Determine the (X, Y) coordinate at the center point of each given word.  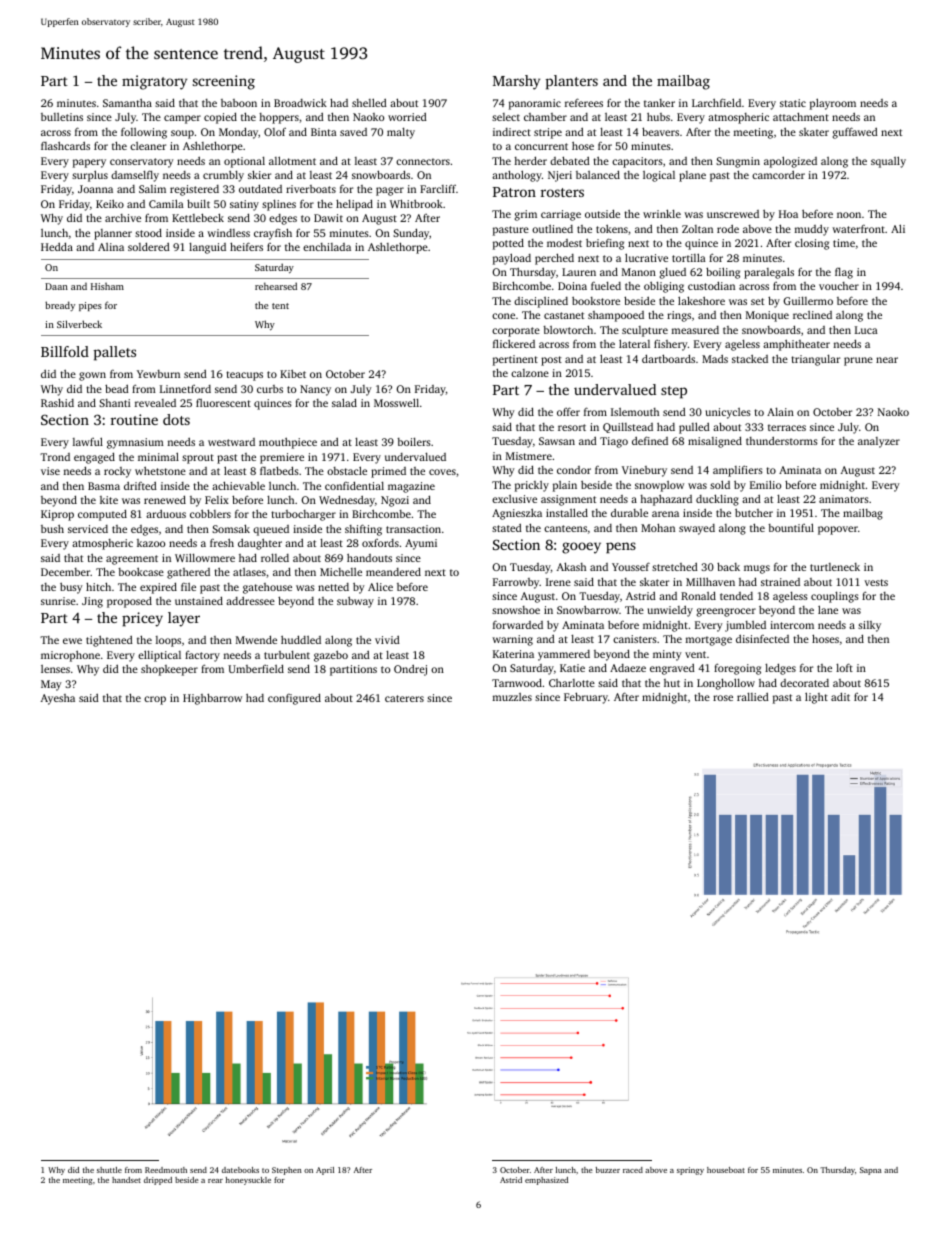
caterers (404, 698)
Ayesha (58, 699)
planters (572, 82)
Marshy (516, 82)
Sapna (871, 1171)
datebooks (240, 1170)
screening (224, 82)
